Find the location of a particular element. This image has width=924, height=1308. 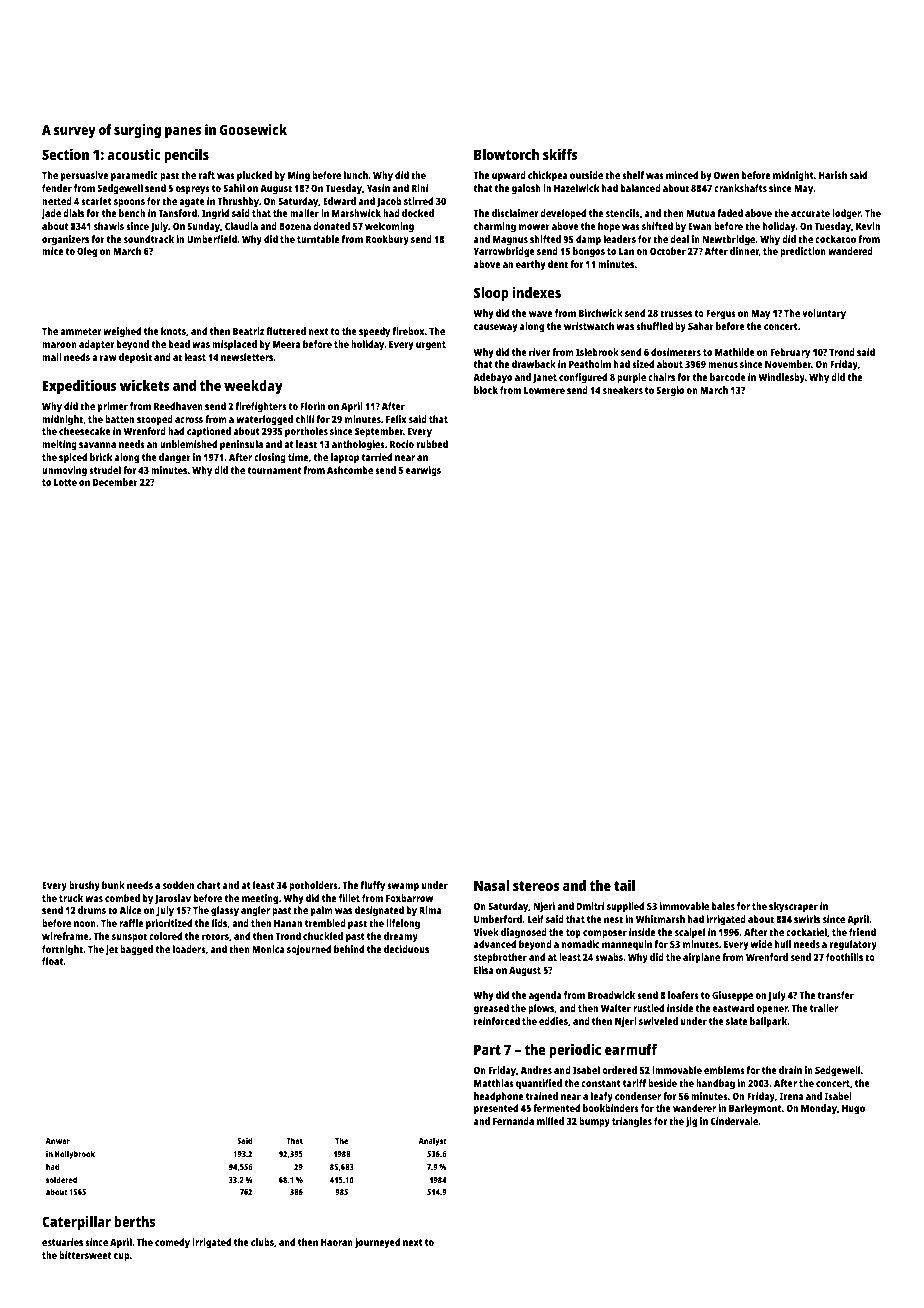

swamp is located at coordinates (403, 887).
